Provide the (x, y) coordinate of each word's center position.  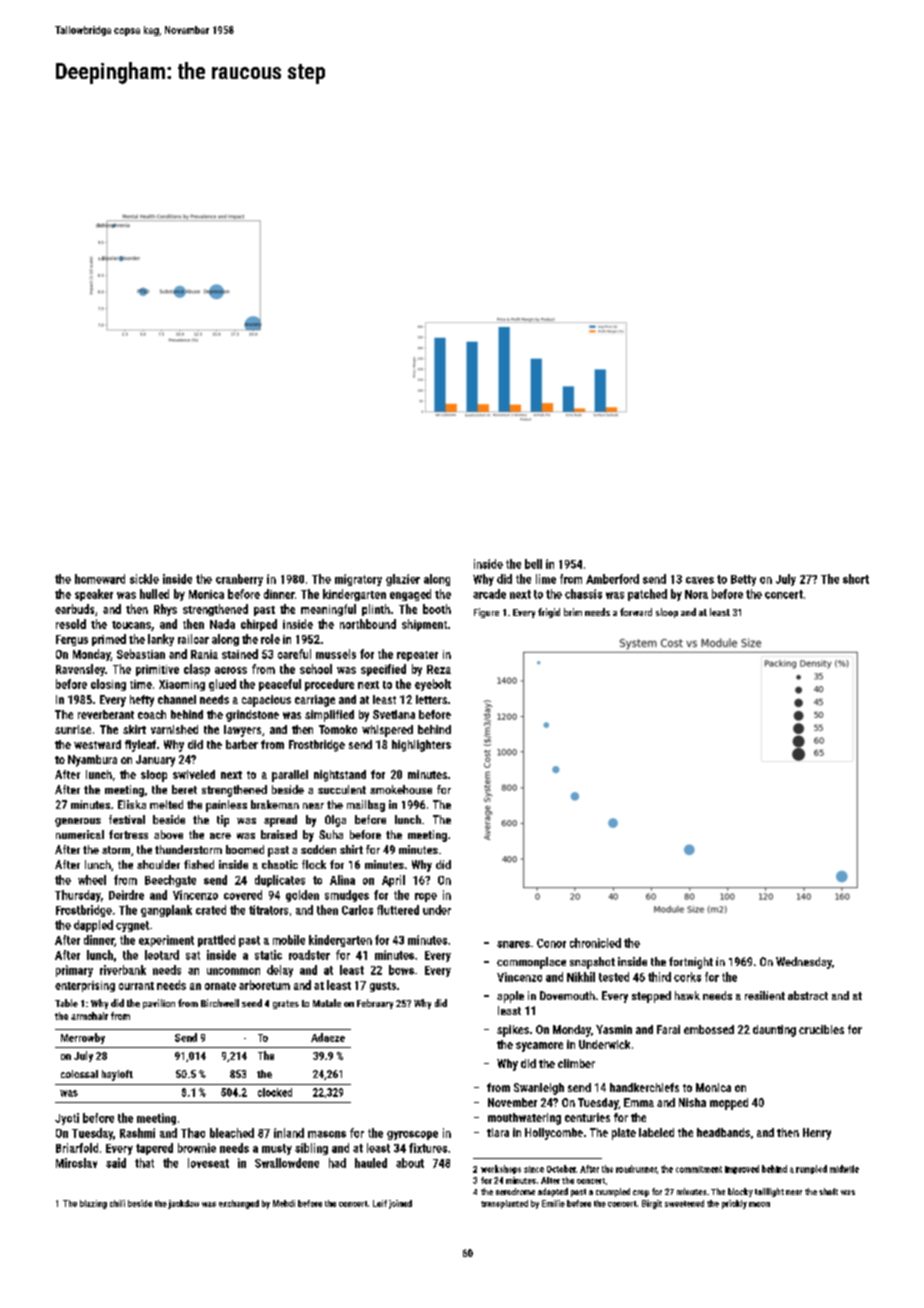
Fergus (72, 640)
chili (117, 1203)
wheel (92, 880)
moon (759, 1204)
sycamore (539, 1047)
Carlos (357, 910)
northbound (368, 624)
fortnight (691, 963)
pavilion (159, 1004)
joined (400, 1204)
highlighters (421, 746)
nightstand (340, 776)
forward (636, 612)
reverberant (106, 714)
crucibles (821, 1029)
